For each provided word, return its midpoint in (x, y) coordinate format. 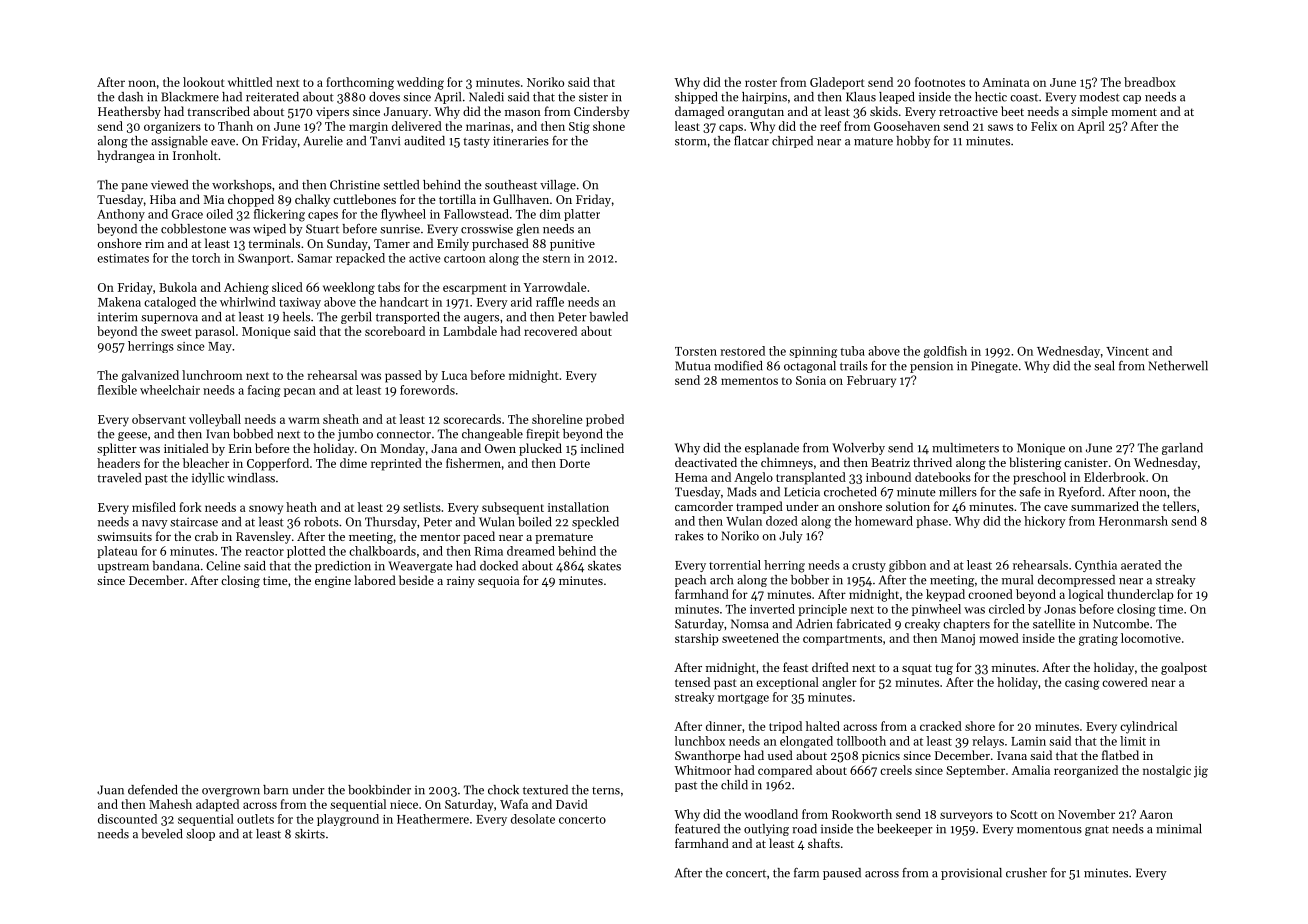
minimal (1179, 829)
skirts (310, 834)
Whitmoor (702, 770)
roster (761, 83)
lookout (204, 82)
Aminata (1005, 82)
